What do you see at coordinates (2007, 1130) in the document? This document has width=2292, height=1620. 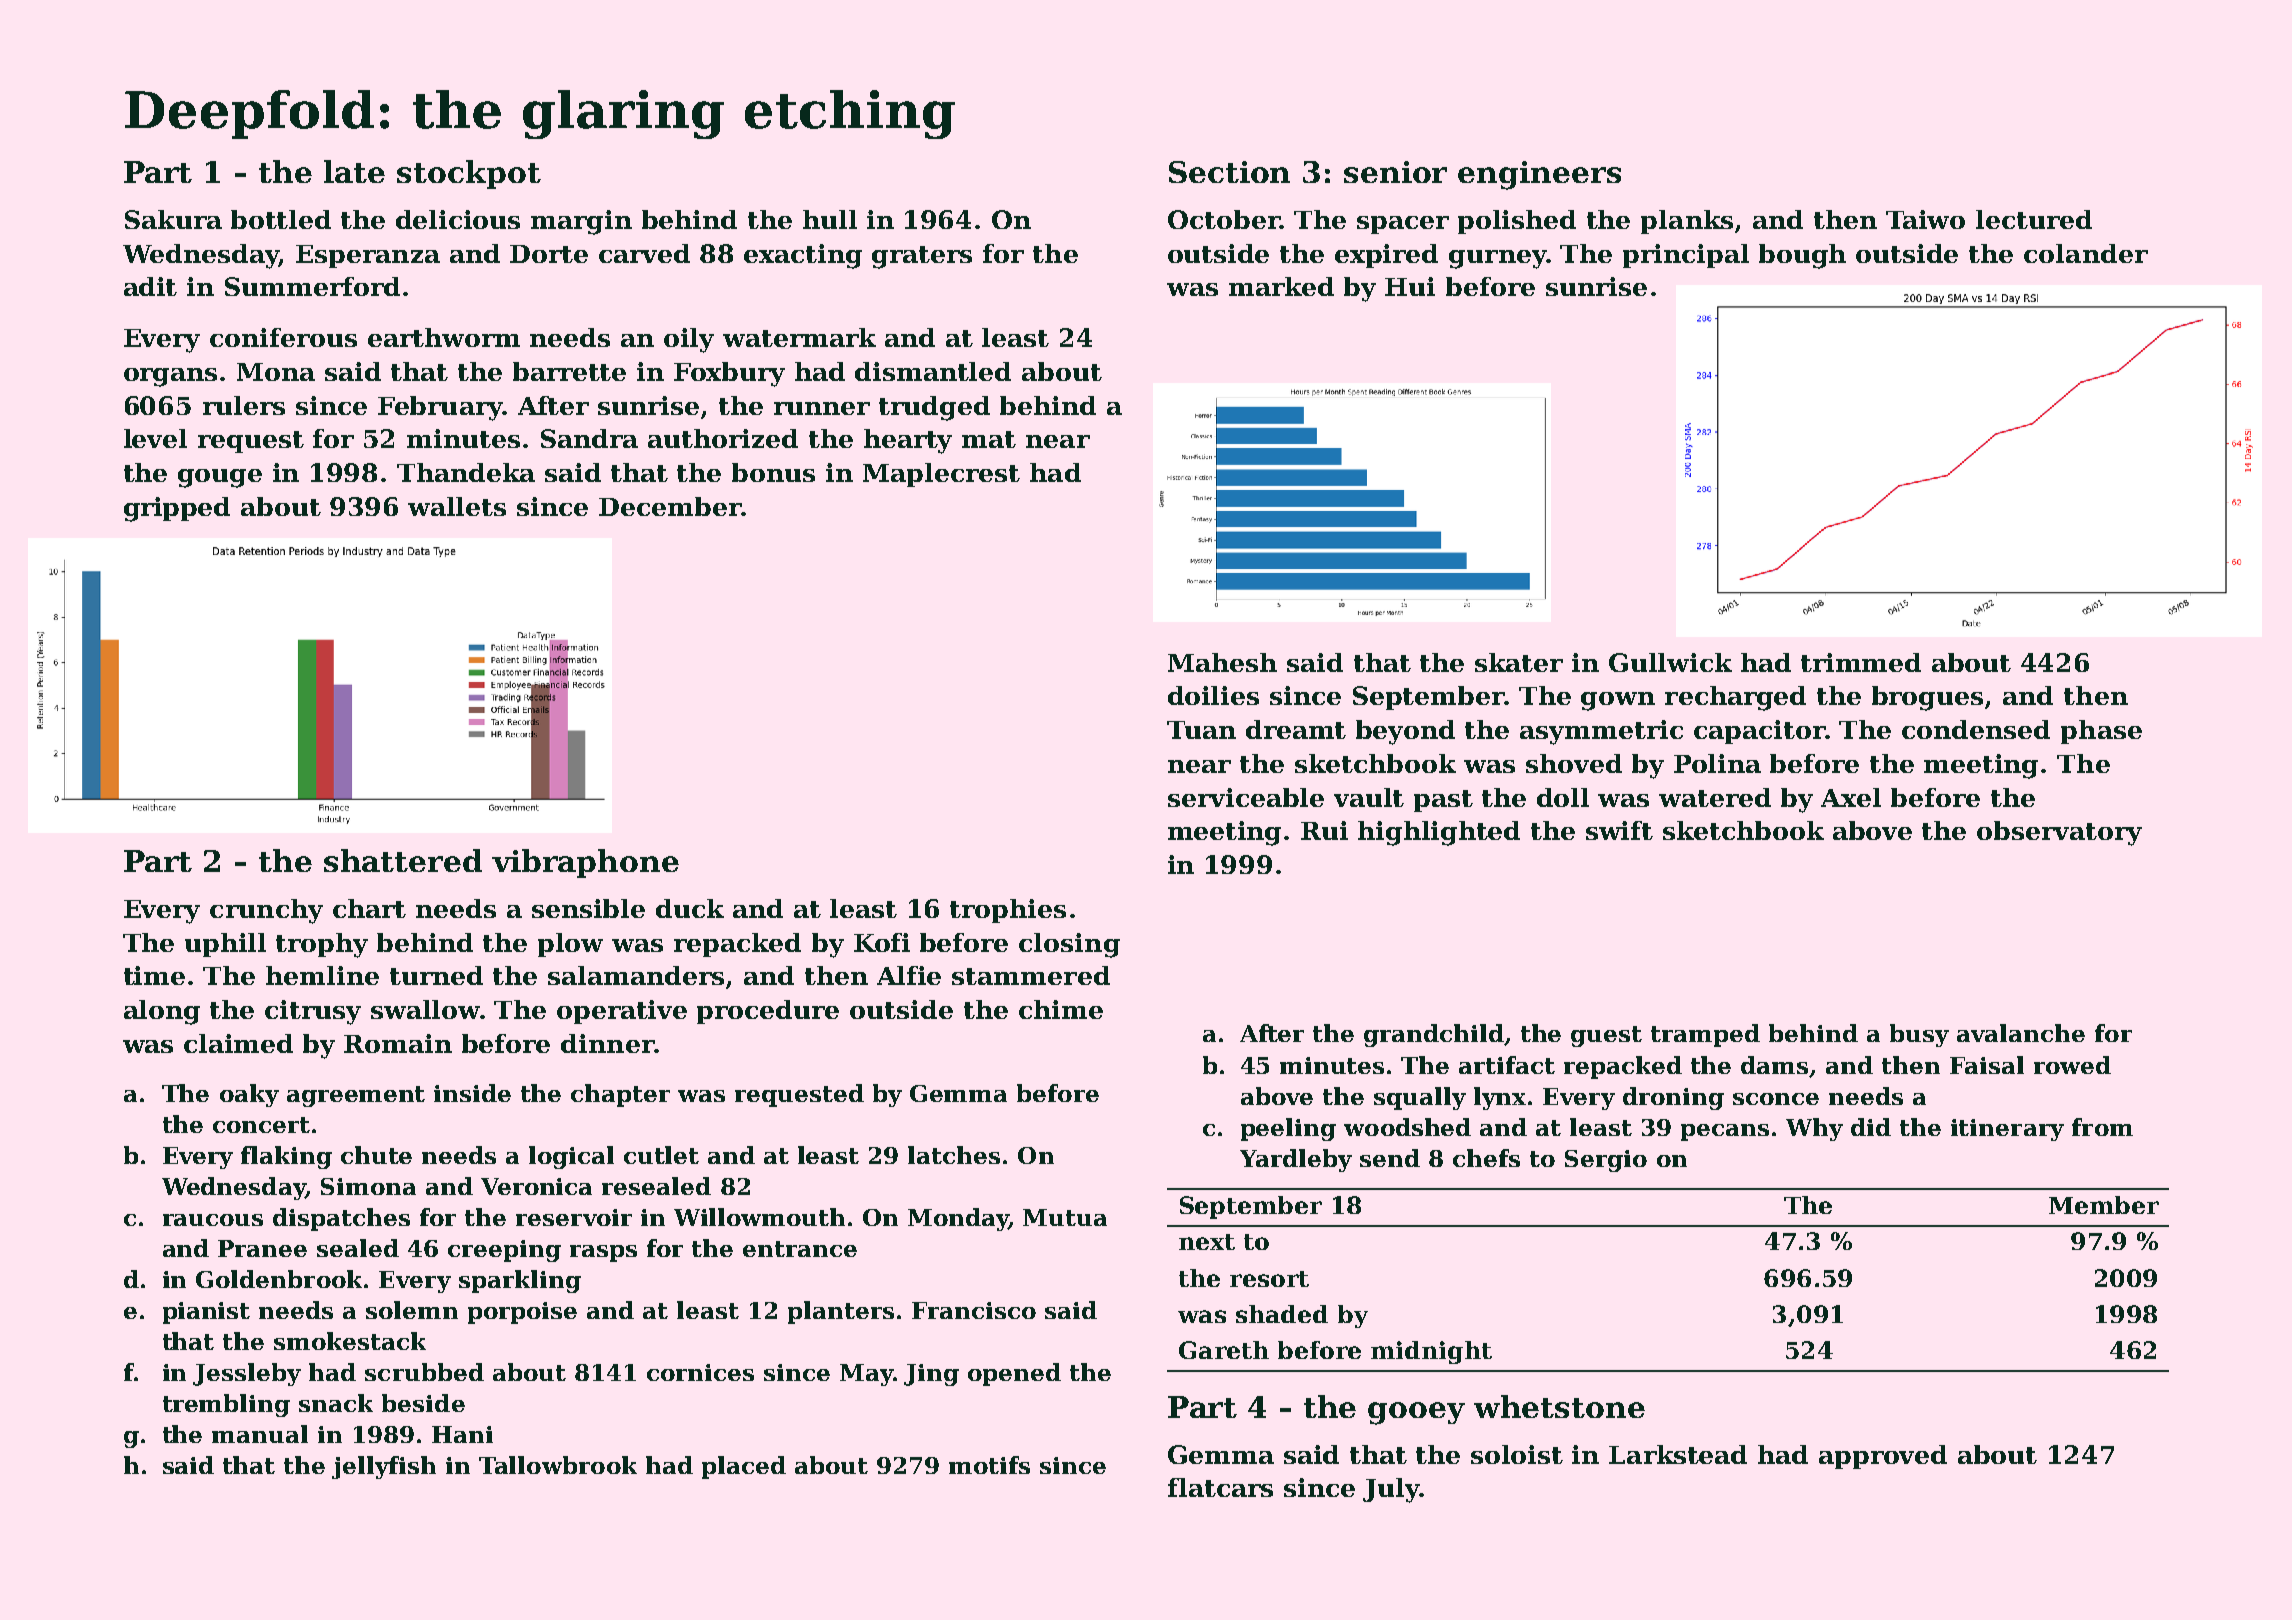 I see `itinerary` at bounding box center [2007, 1130].
